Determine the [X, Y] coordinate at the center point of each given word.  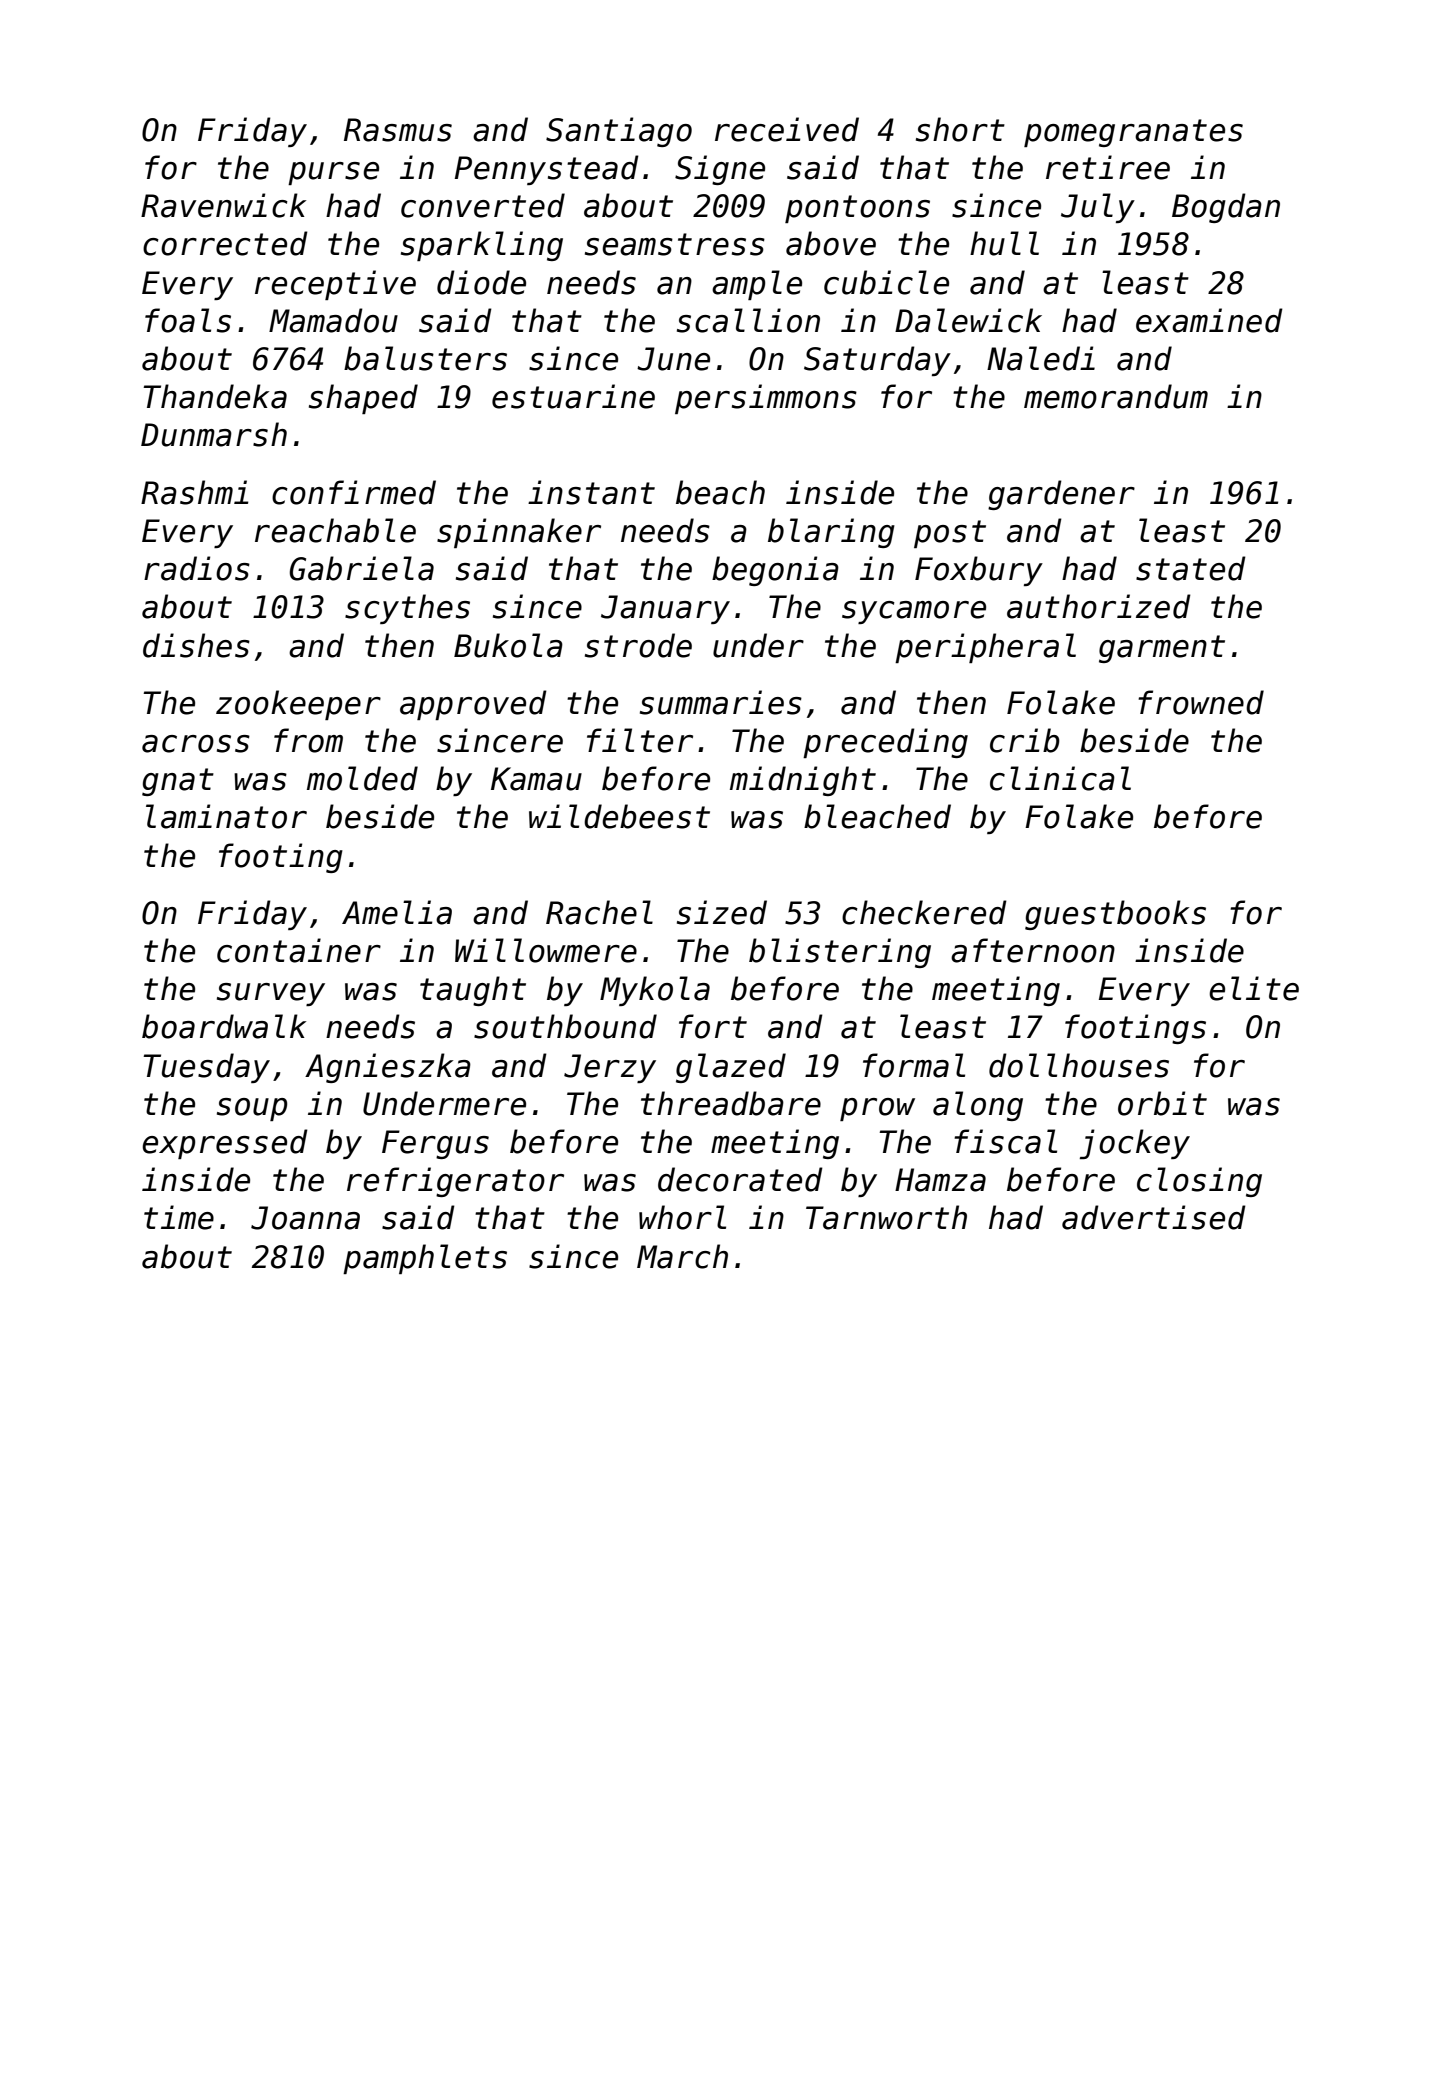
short [960, 129]
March [682, 1256]
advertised [1154, 1217]
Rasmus [398, 130]
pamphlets [425, 1259]
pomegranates [1133, 133]
